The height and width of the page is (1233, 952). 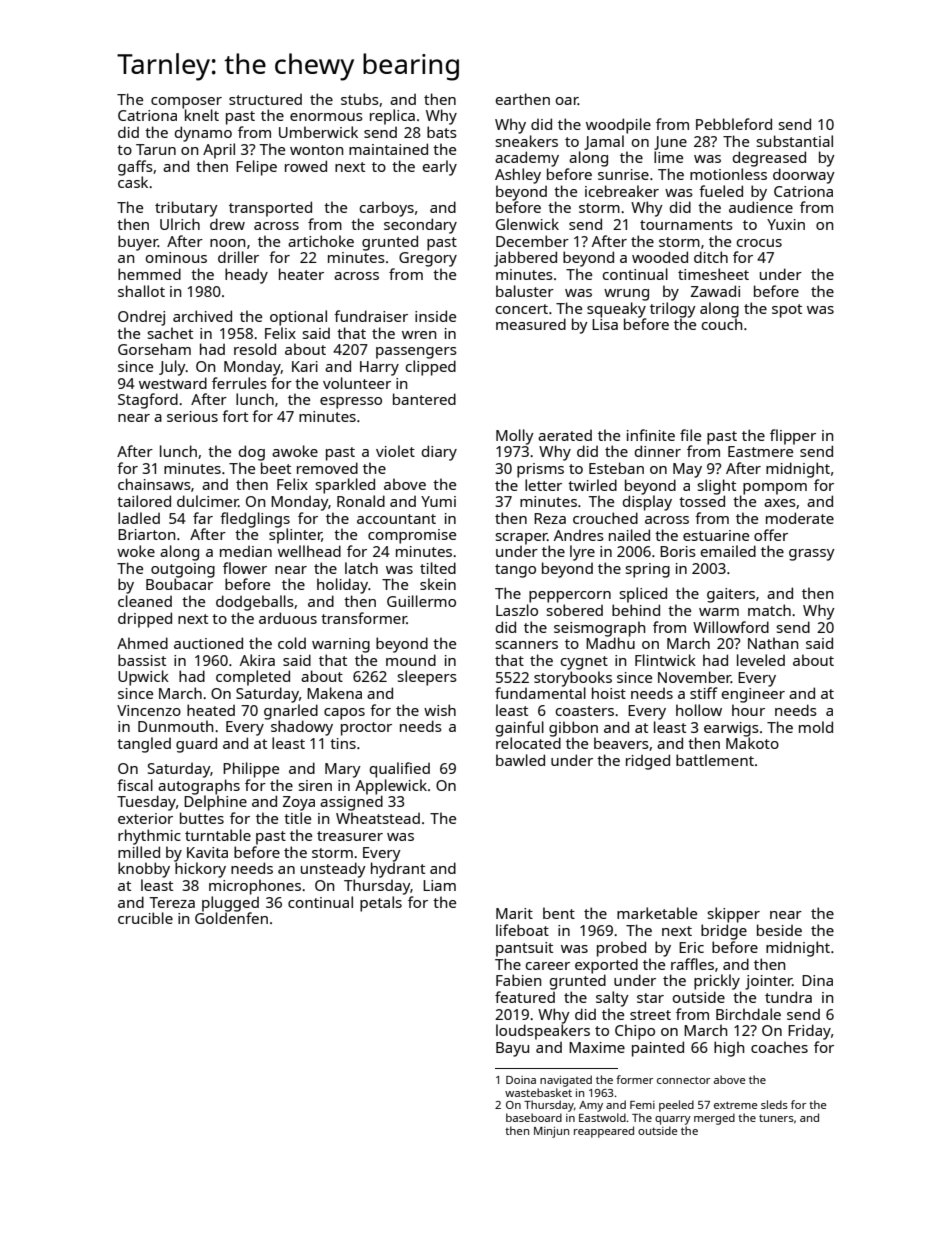 What do you see at coordinates (592, 485) in the page?
I see `twirled` at bounding box center [592, 485].
